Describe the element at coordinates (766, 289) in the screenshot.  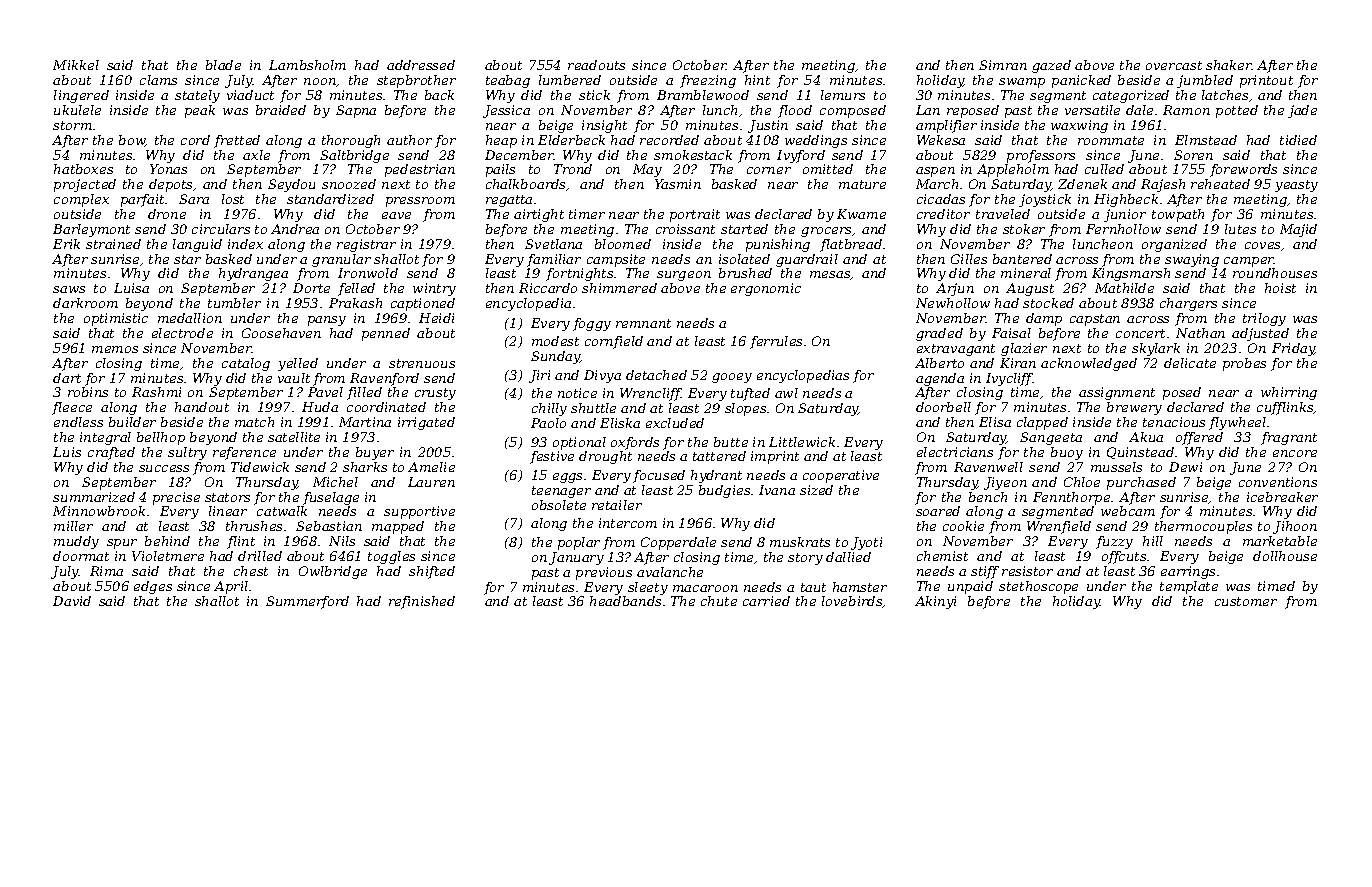
I see `ergonomic` at that location.
